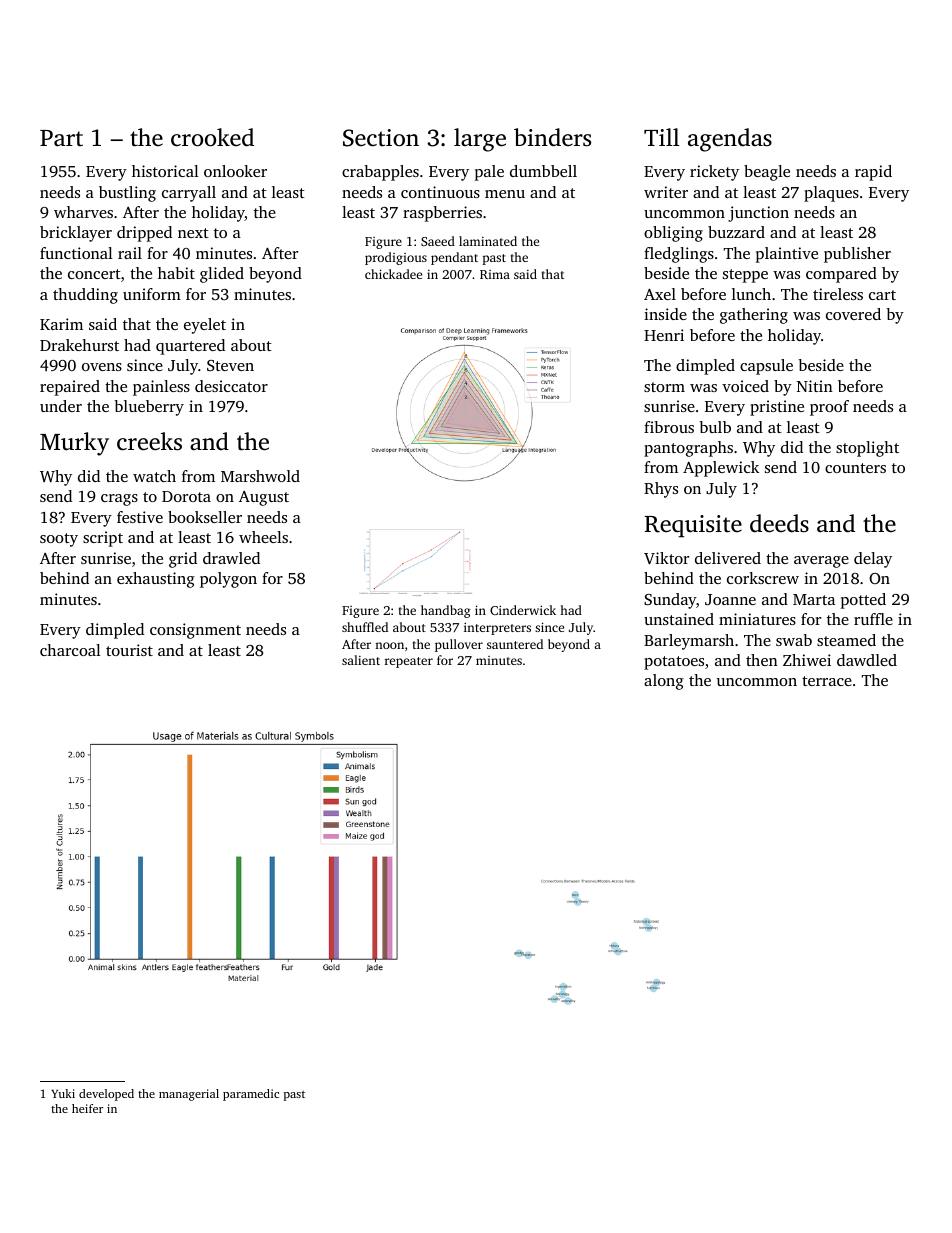 Image resolution: width=952 pixels, height=1233 pixels. Describe the element at coordinates (664, 387) in the image. I see `storm` at that location.
